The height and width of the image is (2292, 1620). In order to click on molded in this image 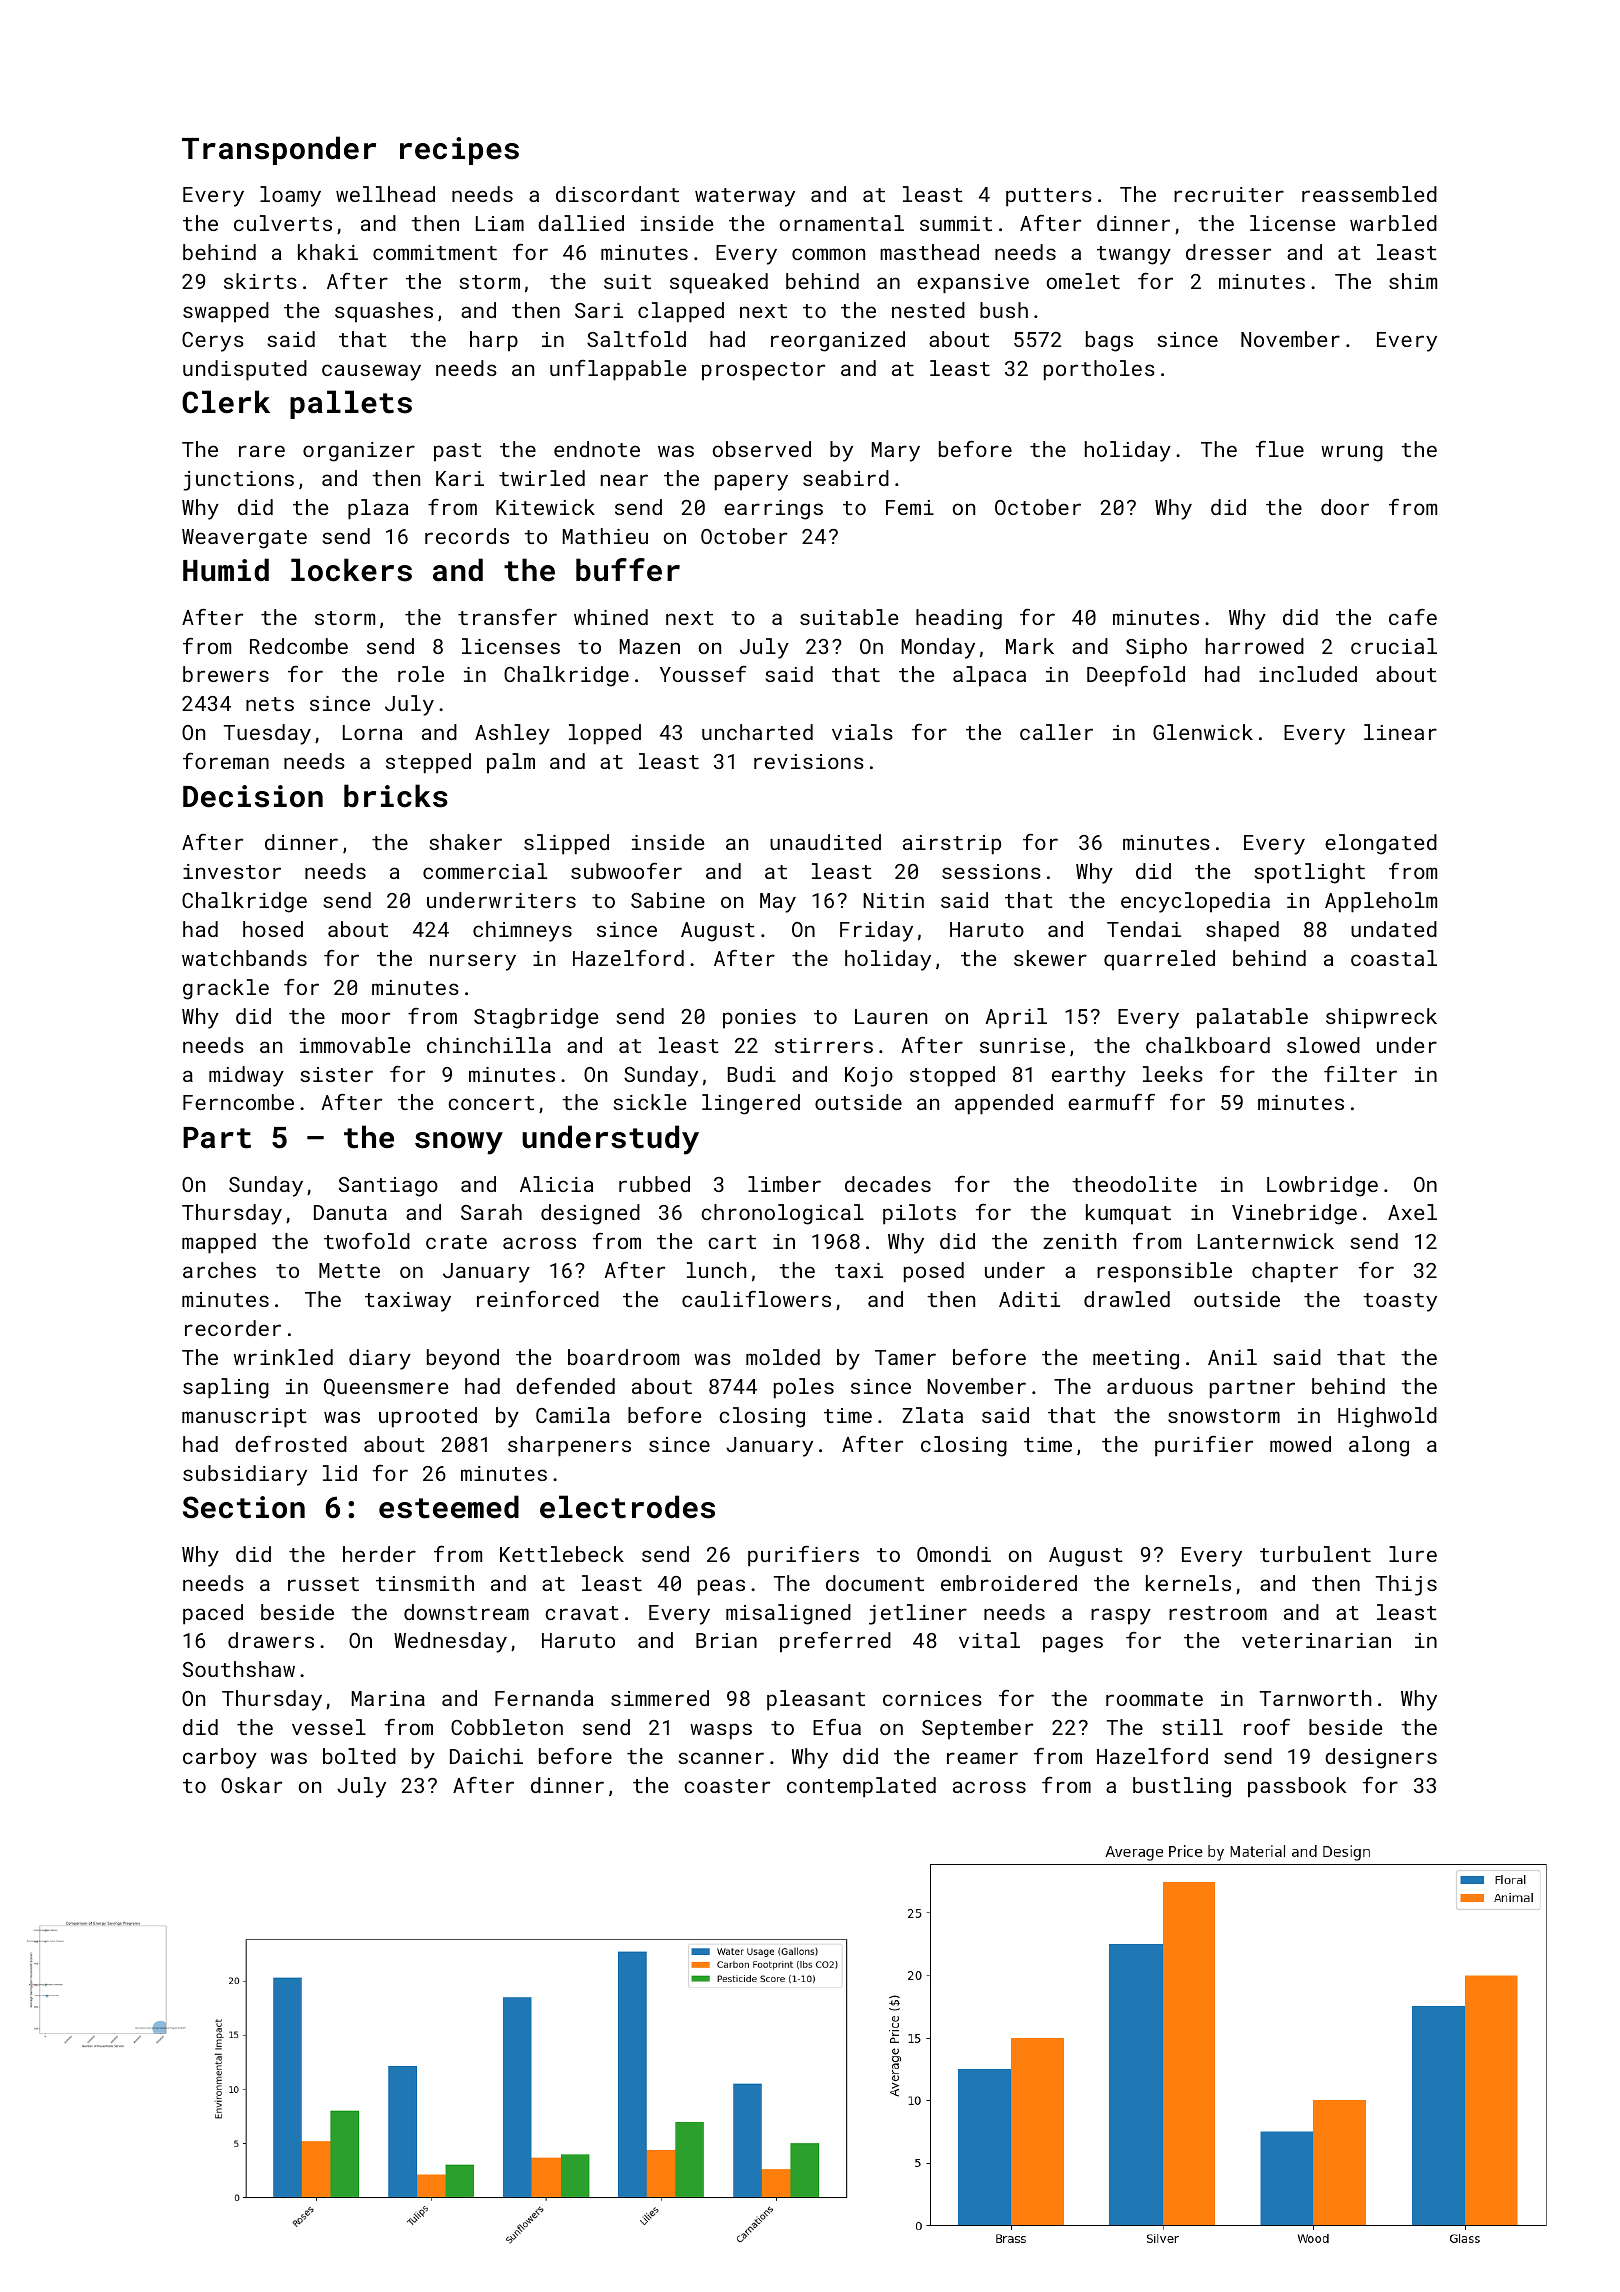, I will do `click(783, 1357)`.
